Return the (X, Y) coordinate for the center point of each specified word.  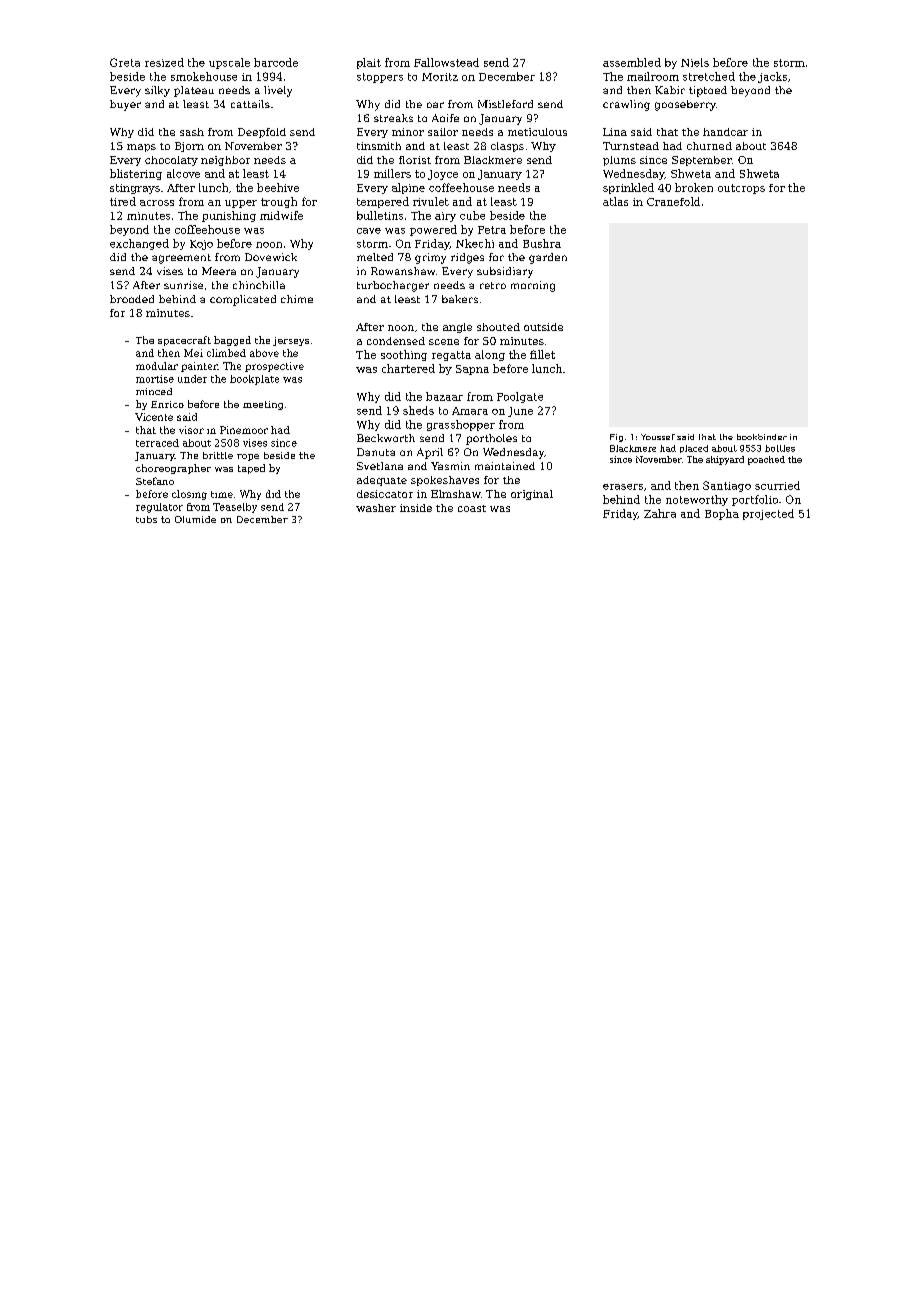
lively (278, 91)
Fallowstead (446, 62)
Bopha (722, 514)
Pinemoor (244, 430)
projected (768, 514)
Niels (695, 62)
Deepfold (262, 133)
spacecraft (184, 341)
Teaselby (235, 508)
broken (694, 187)
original (532, 495)
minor (408, 132)
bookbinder (762, 437)
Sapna (472, 370)
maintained (505, 466)
